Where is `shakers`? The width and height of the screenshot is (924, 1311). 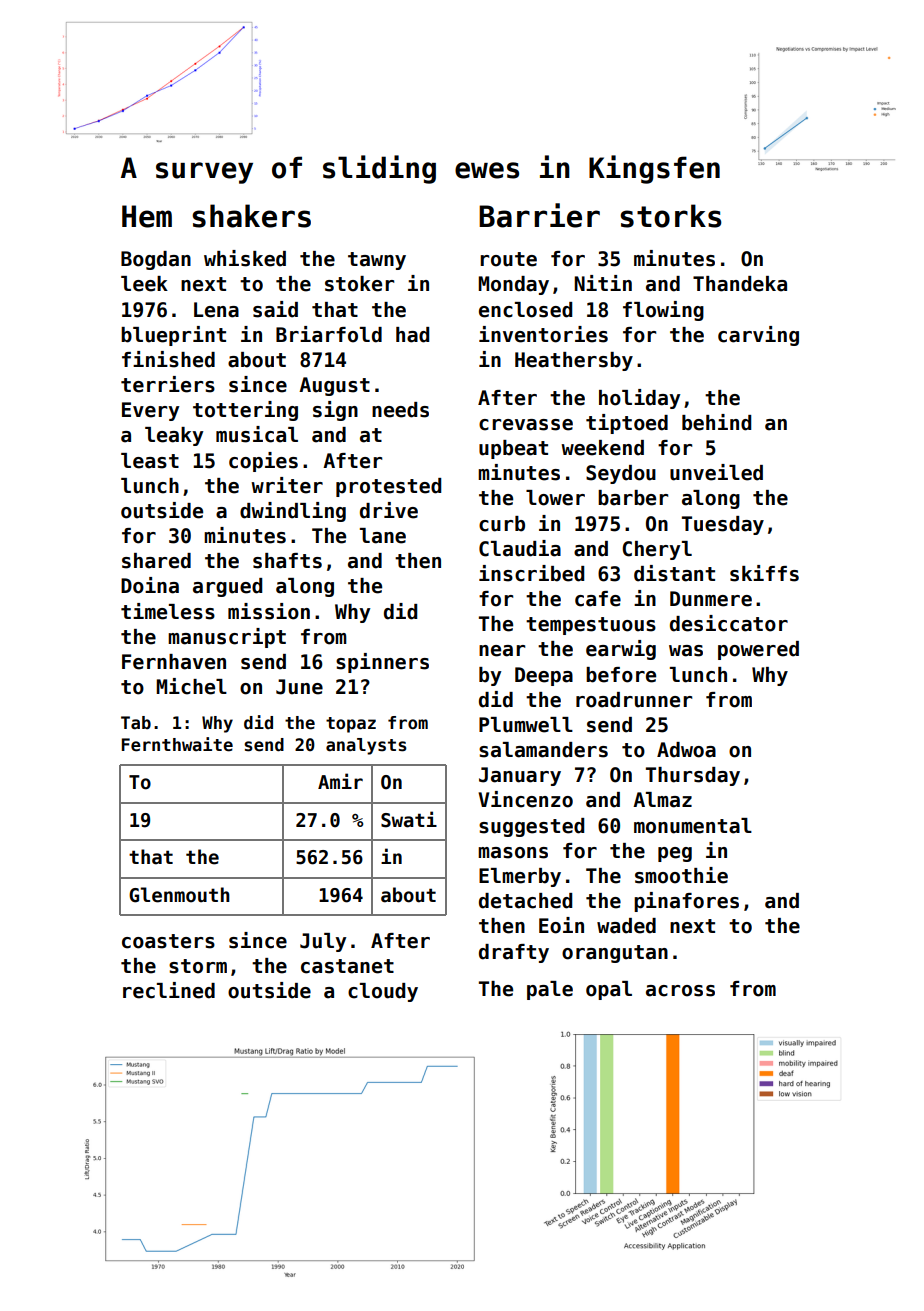
shakers is located at coordinates (251, 216).
